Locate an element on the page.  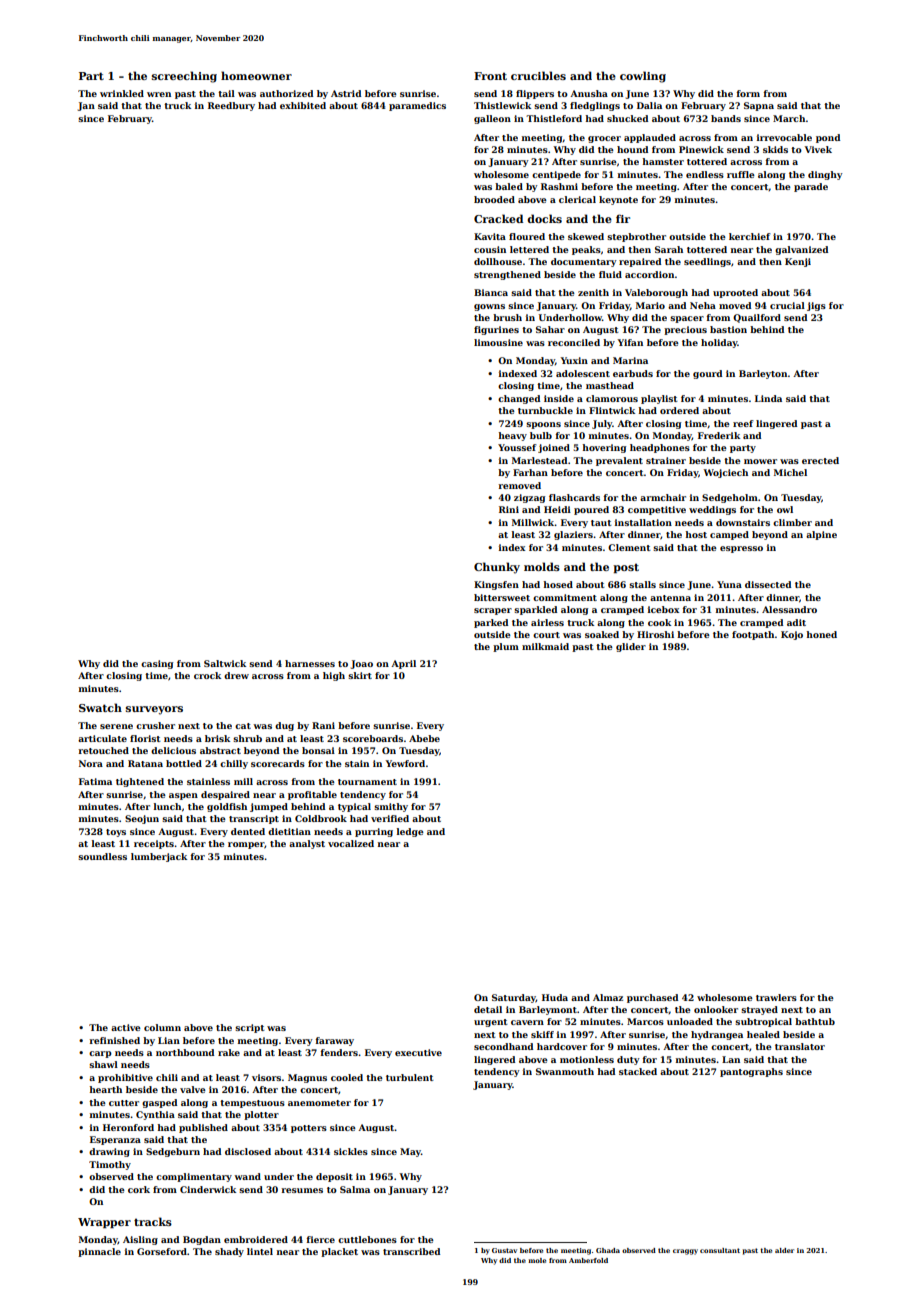
Barleyton is located at coordinates (763, 374).
